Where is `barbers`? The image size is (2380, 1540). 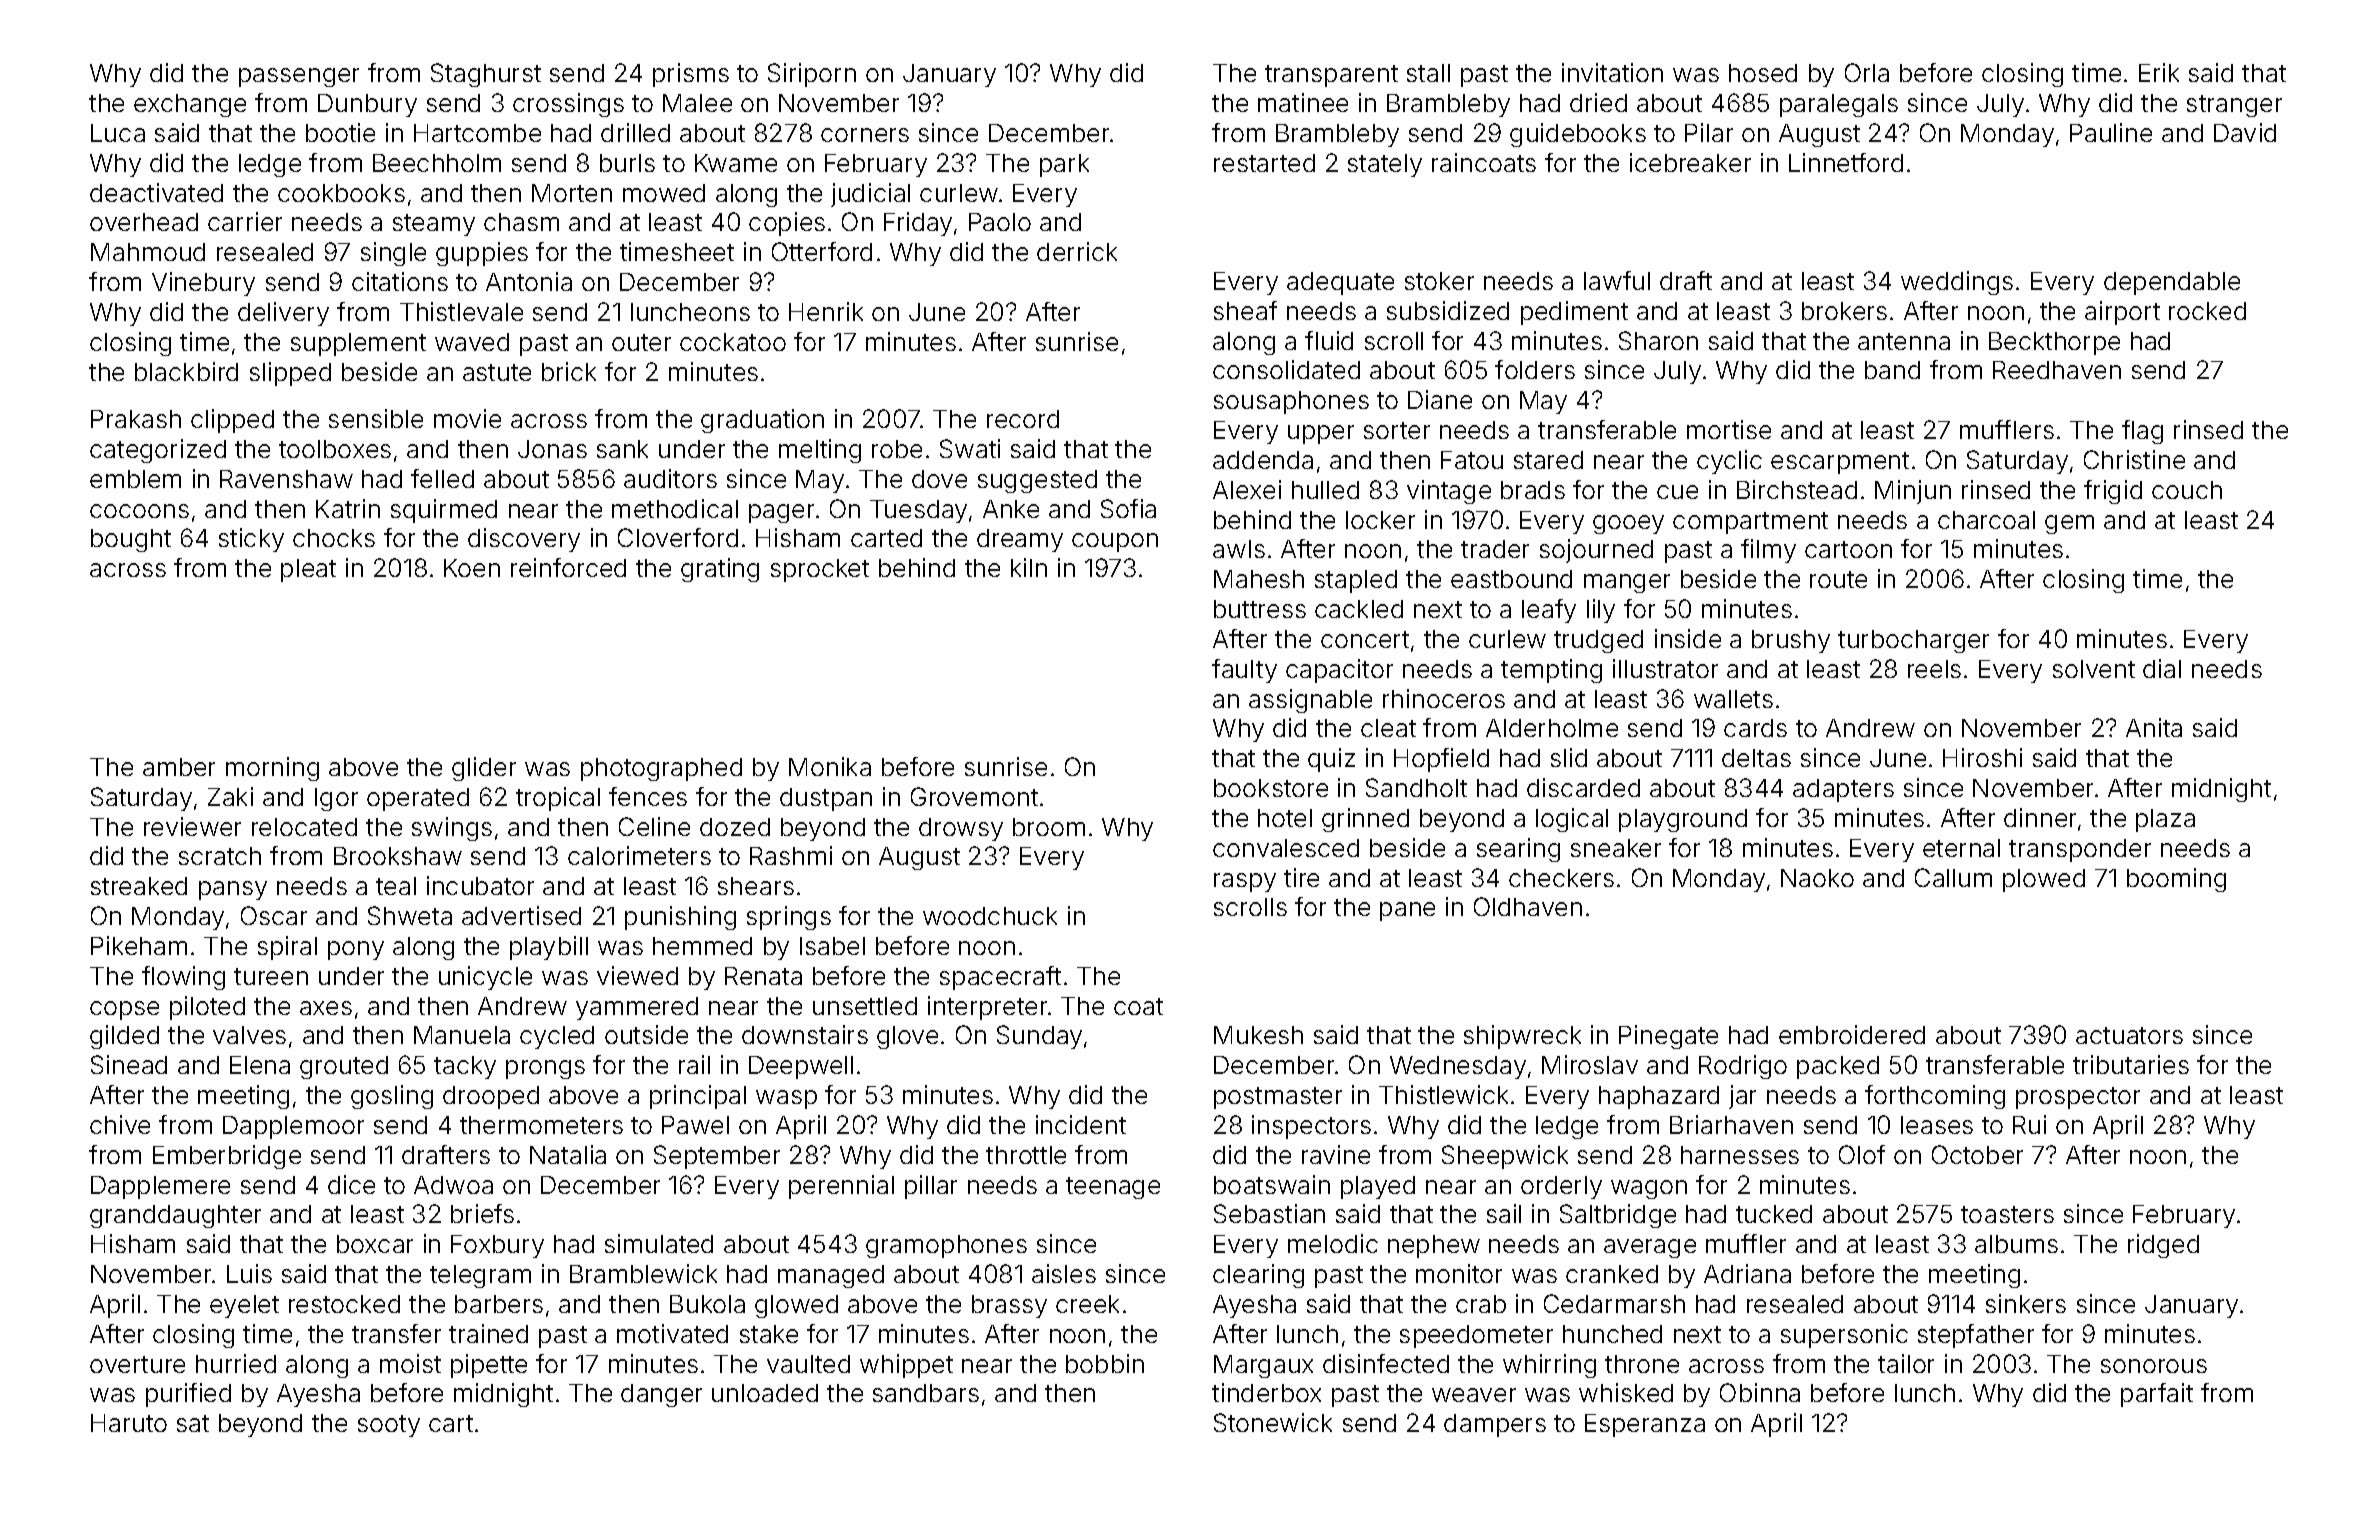
barbers is located at coordinates (499, 1304).
